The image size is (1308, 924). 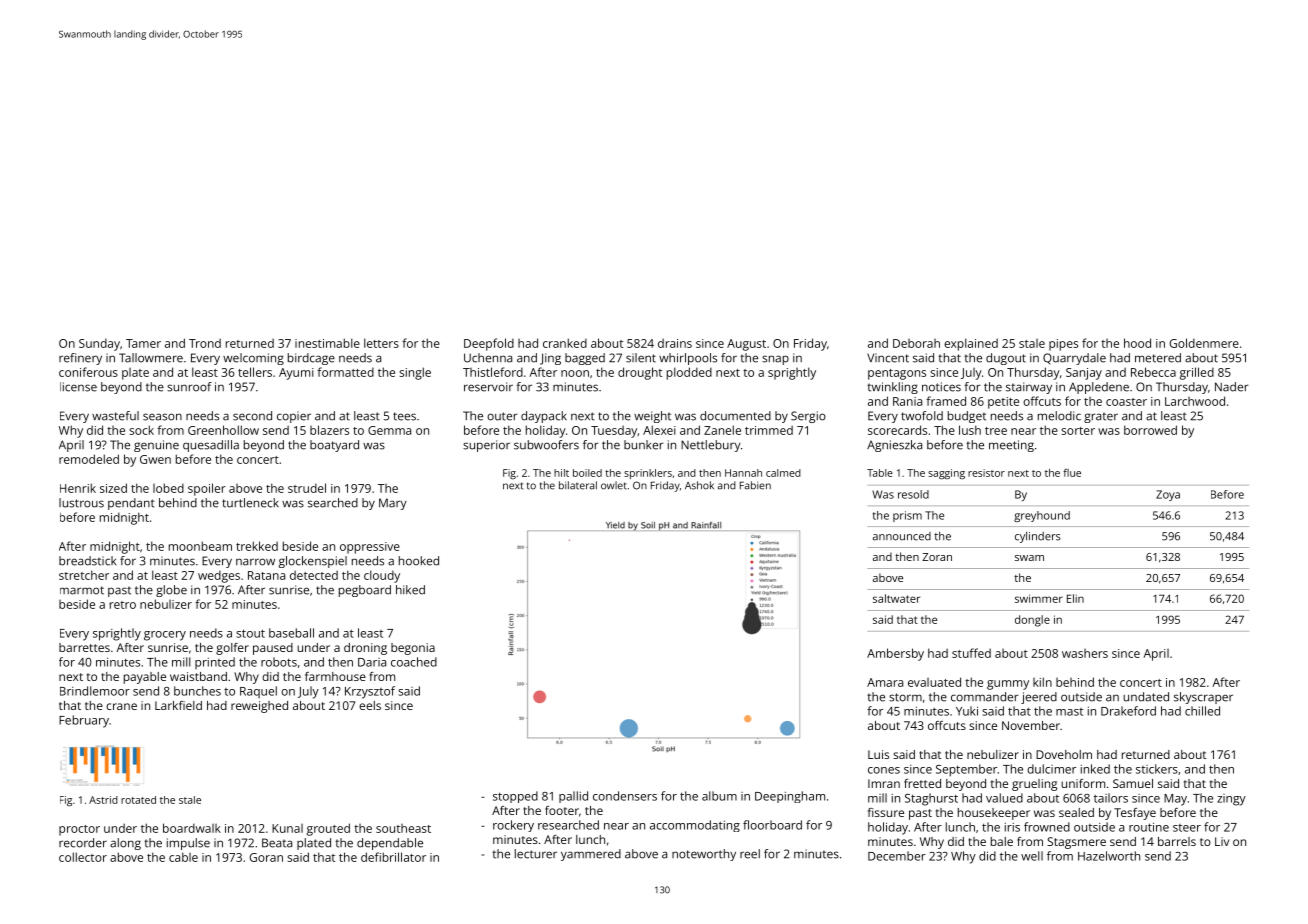 What do you see at coordinates (413, 649) in the screenshot?
I see `begonia` at bounding box center [413, 649].
